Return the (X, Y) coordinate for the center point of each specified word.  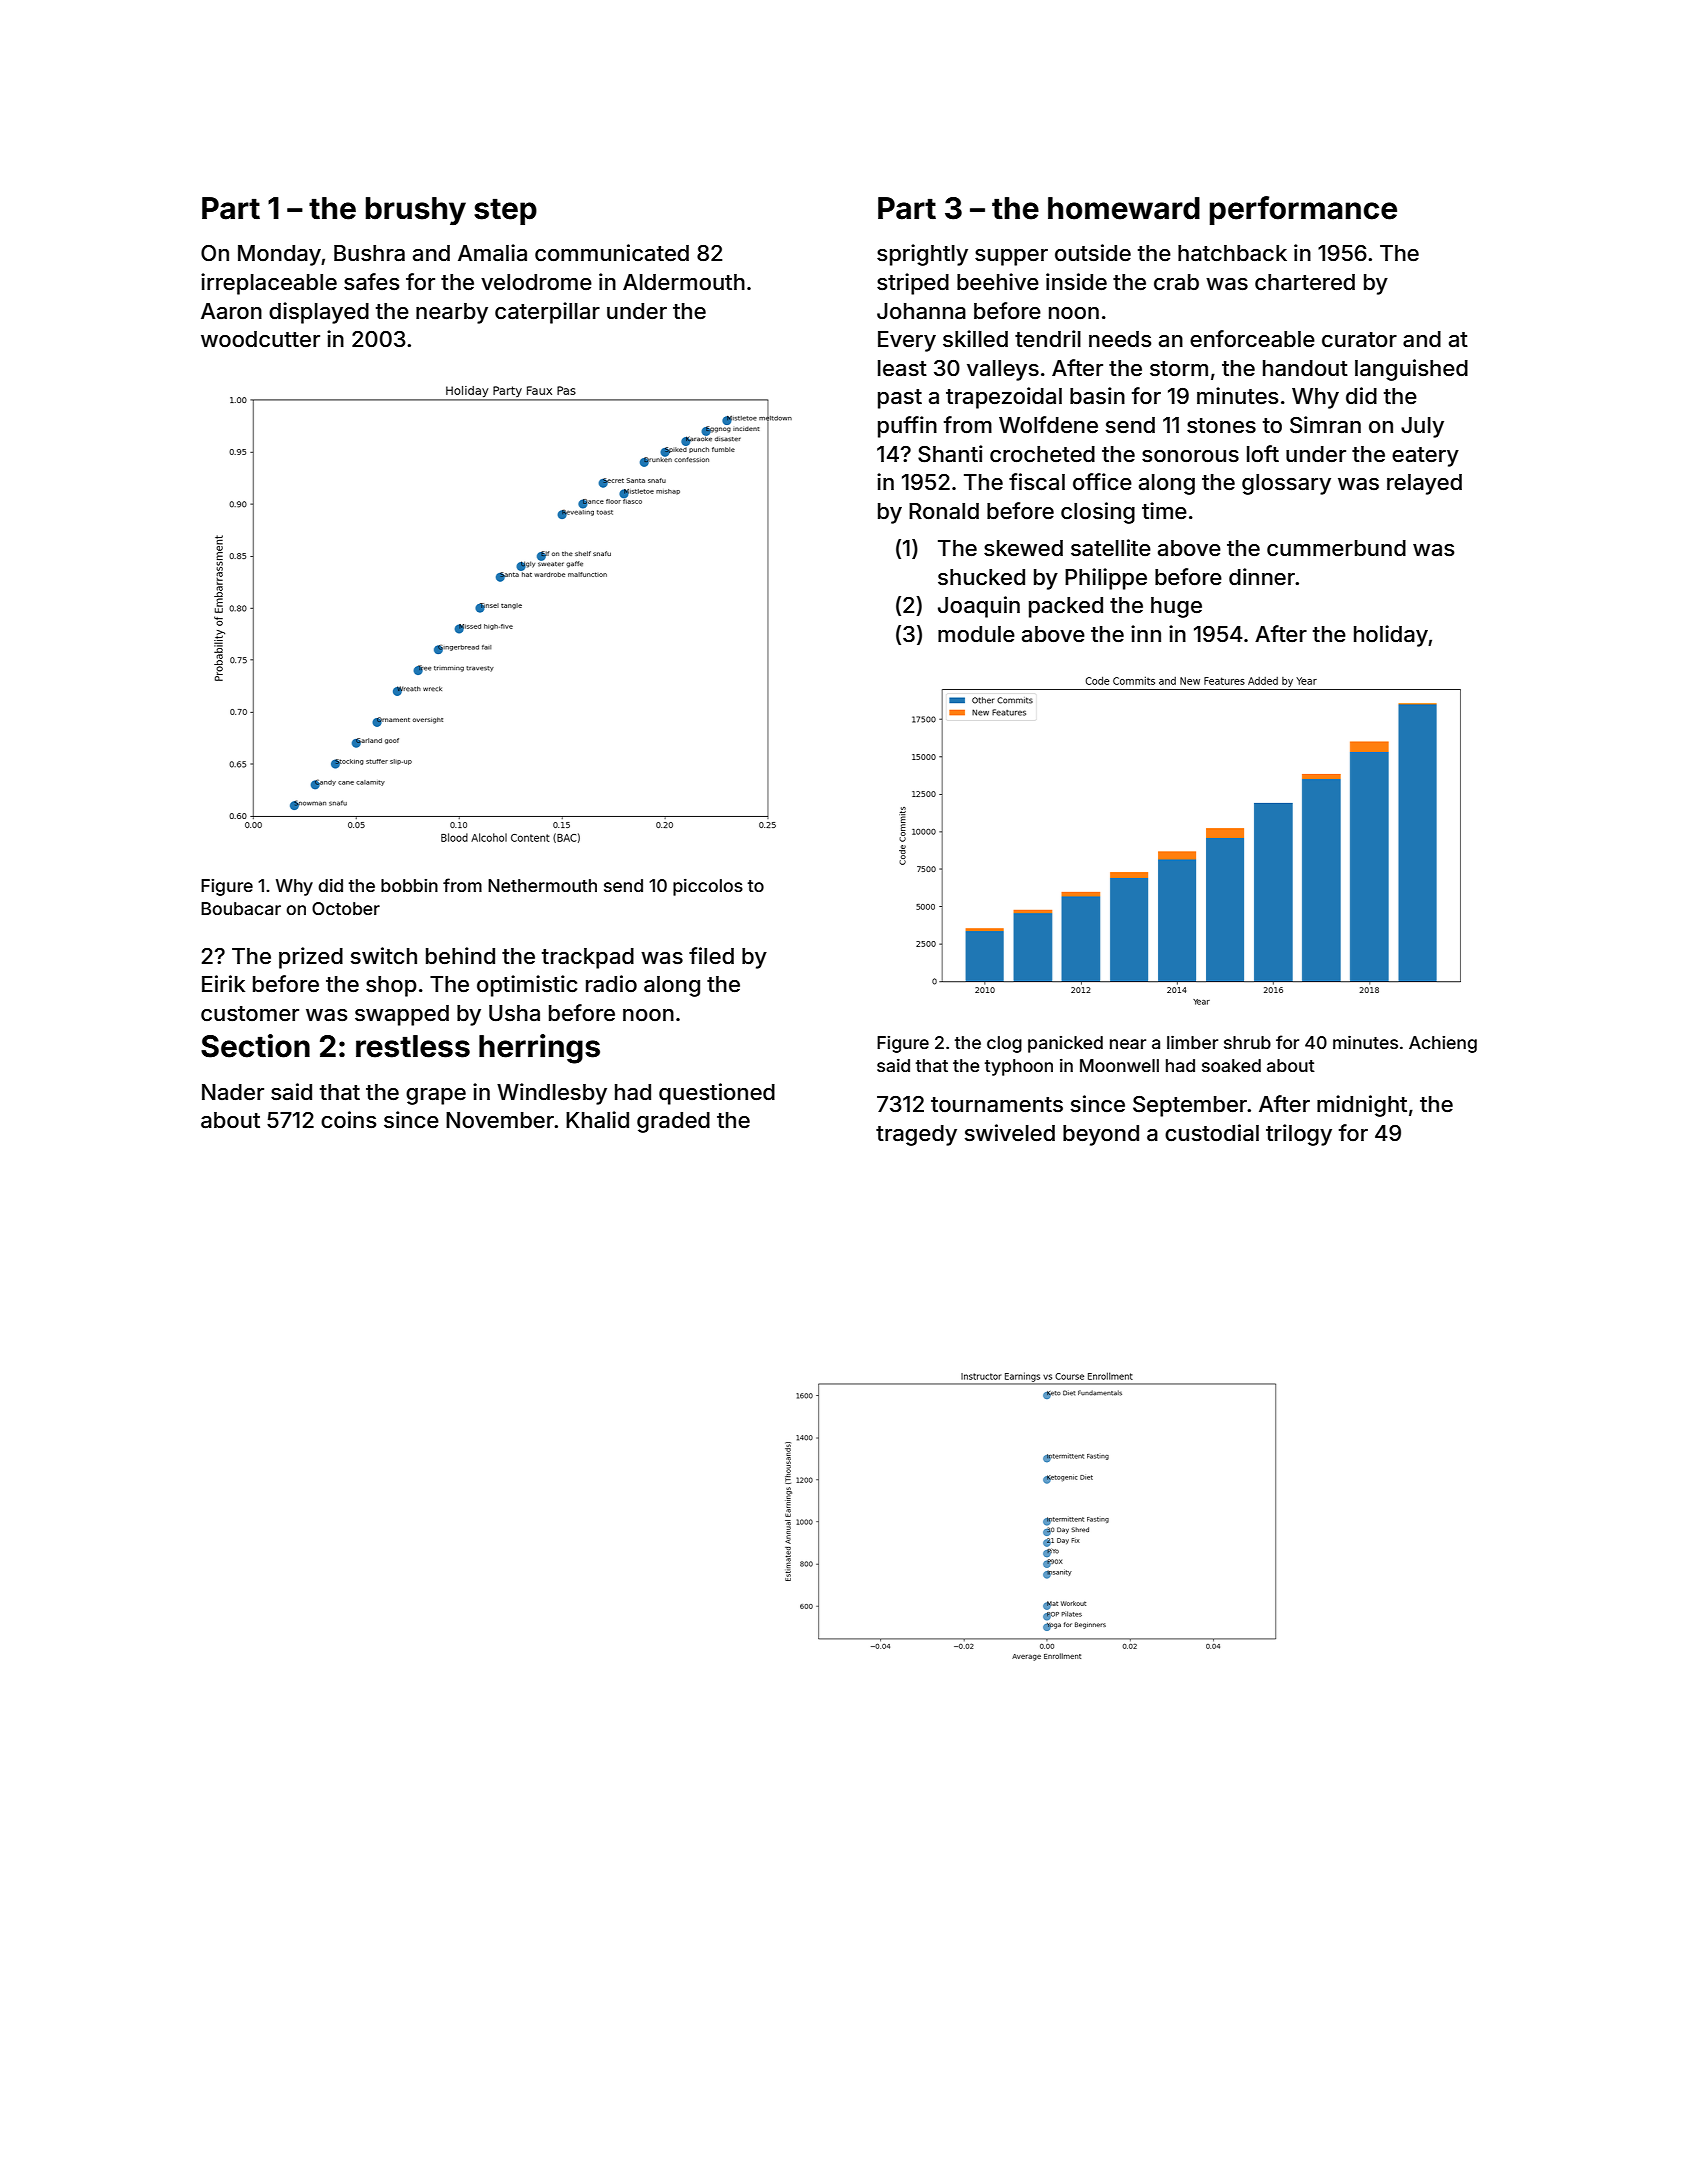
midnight (1362, 1106)
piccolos (708, 887)
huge (1176, 607)
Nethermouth (542, 885)
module (976, 634)
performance (1303, 210)
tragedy (916, 1135)
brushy (416, 211)
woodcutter (260, 339)
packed (1066, 607)
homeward (1124, 208)
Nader (233, 1092)
